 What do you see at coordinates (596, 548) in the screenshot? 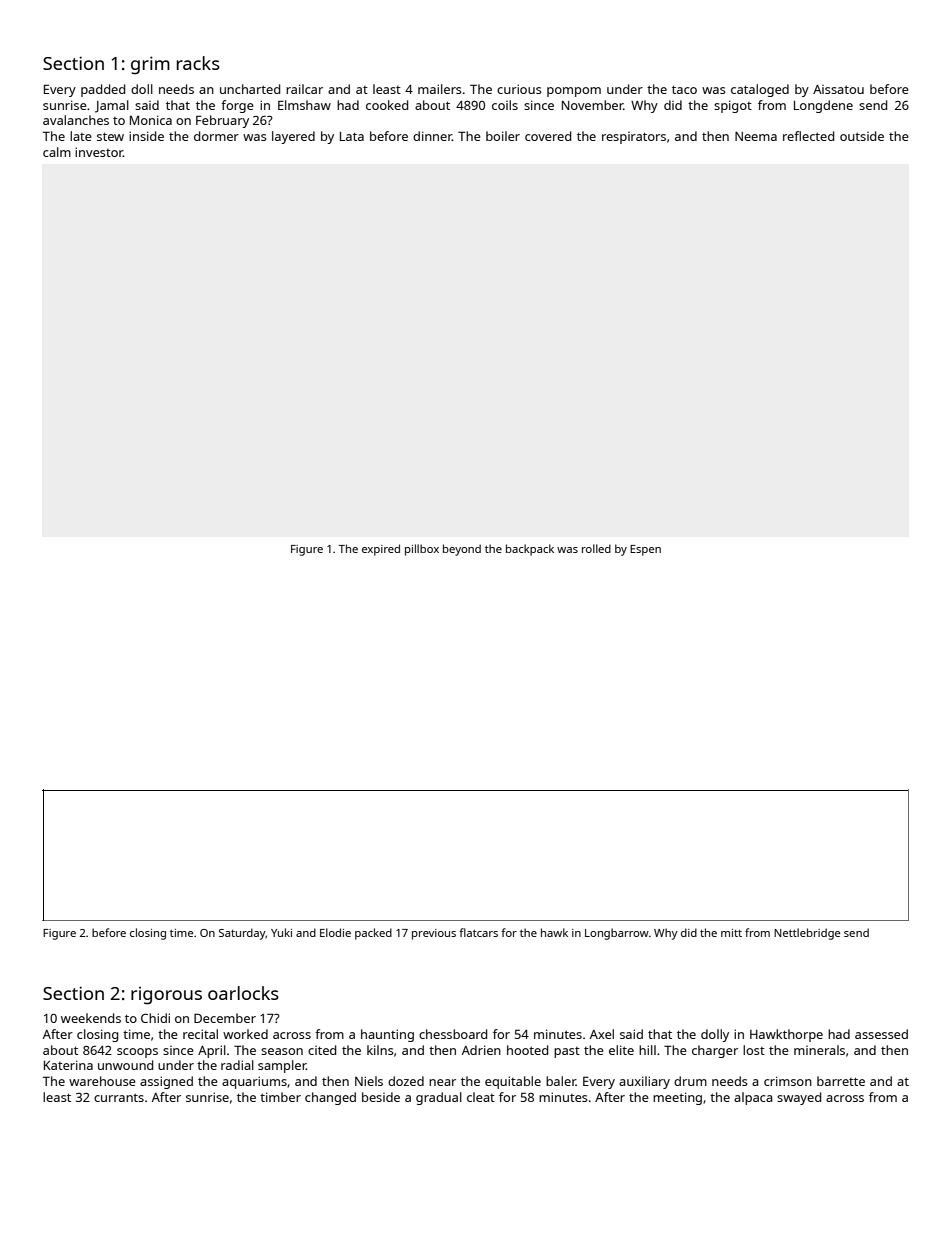
I see `rolled` at bounding box center [596, 548].
